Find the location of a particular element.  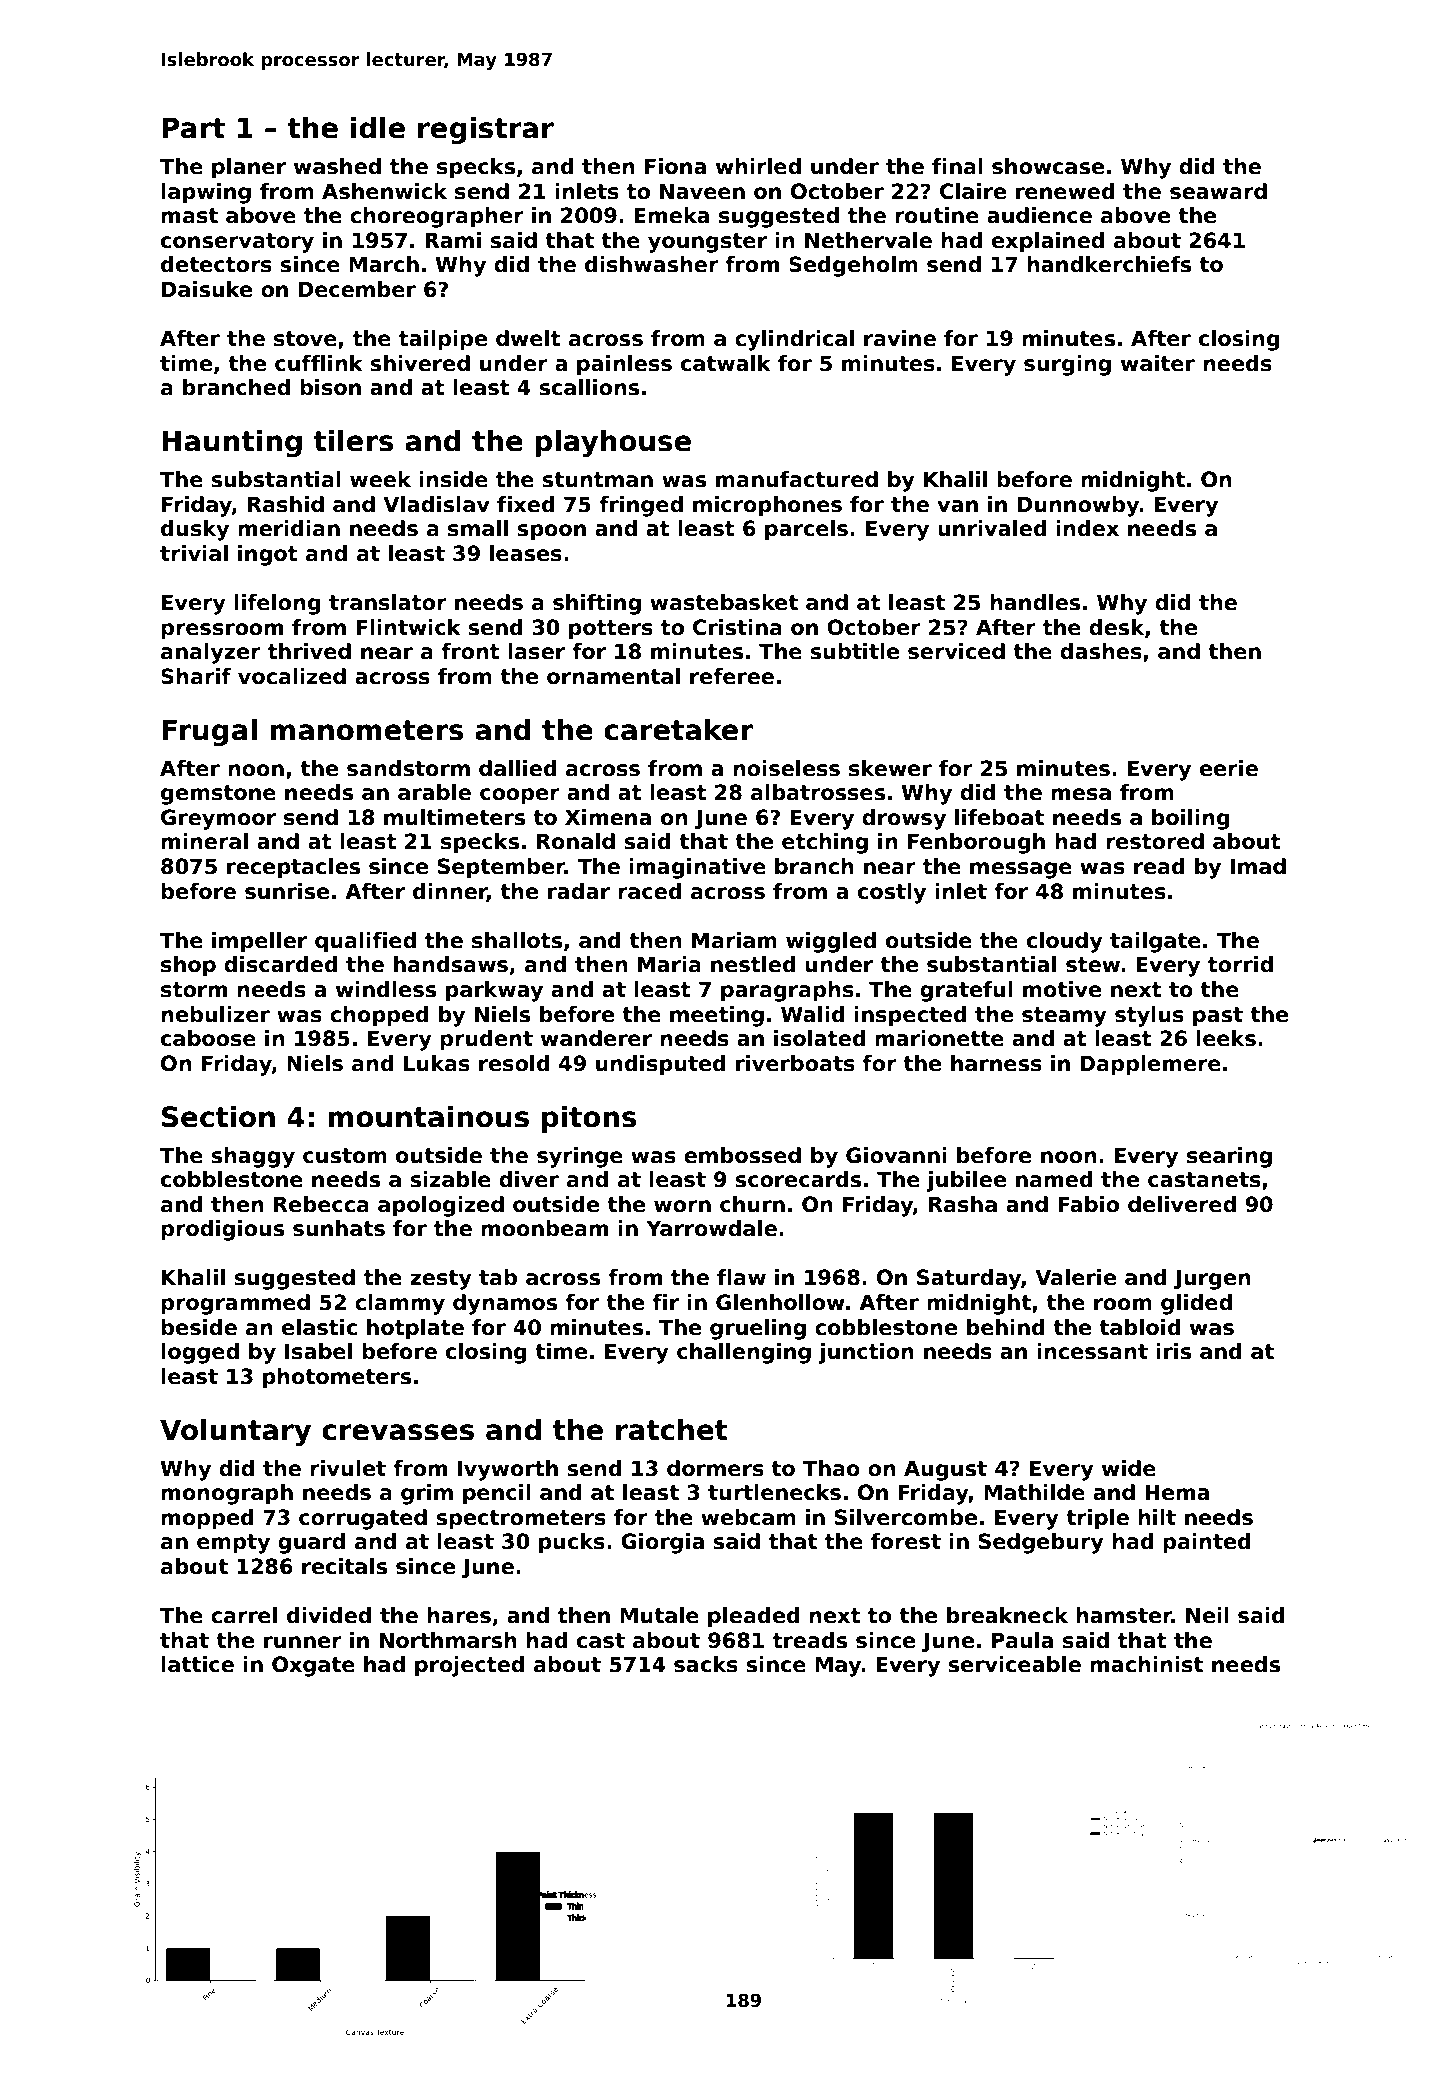

Oxgate is located at coordinates (313, 1666).
